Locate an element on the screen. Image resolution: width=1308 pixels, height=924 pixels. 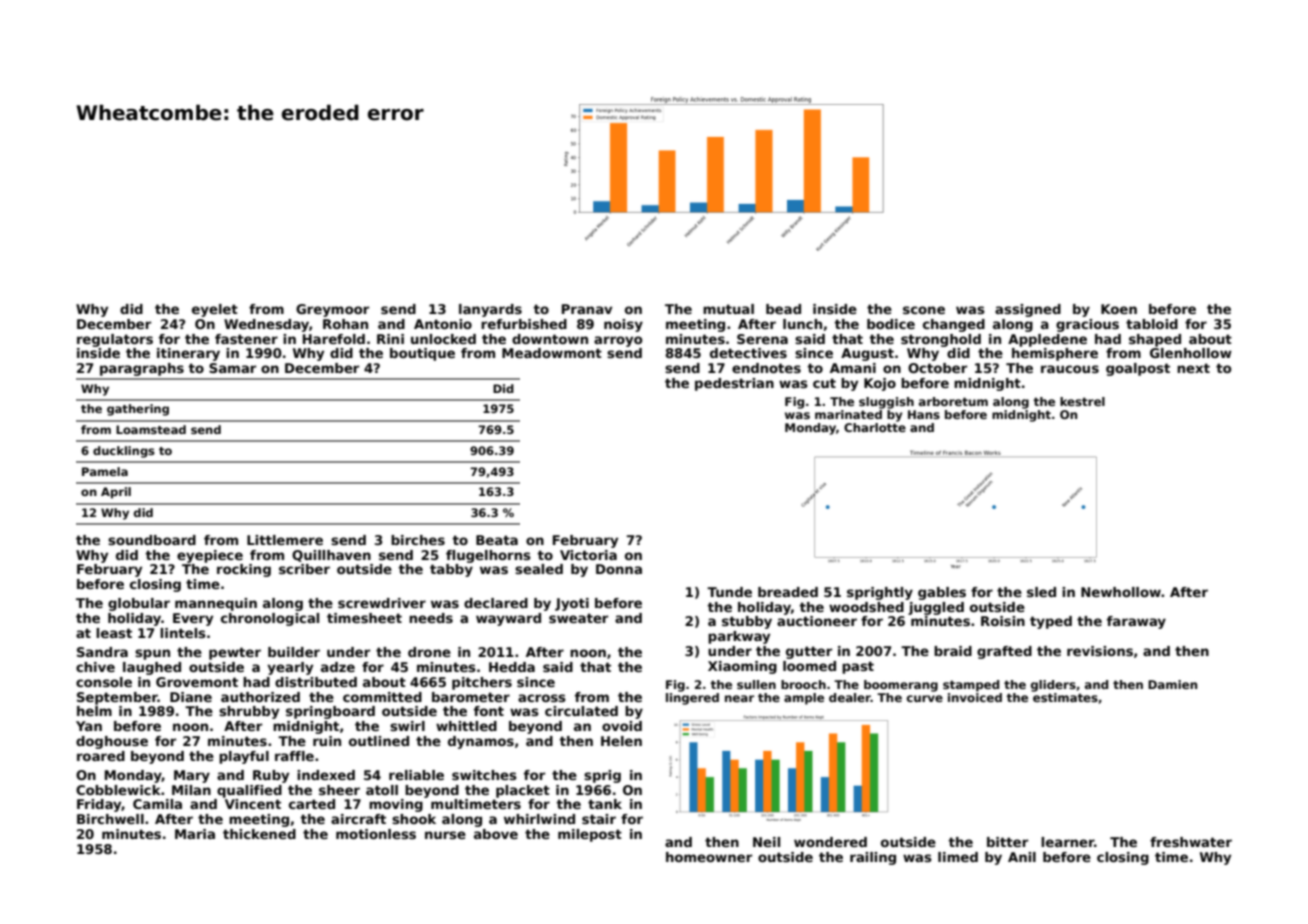
Maria is located at coordinates (195, 834).
